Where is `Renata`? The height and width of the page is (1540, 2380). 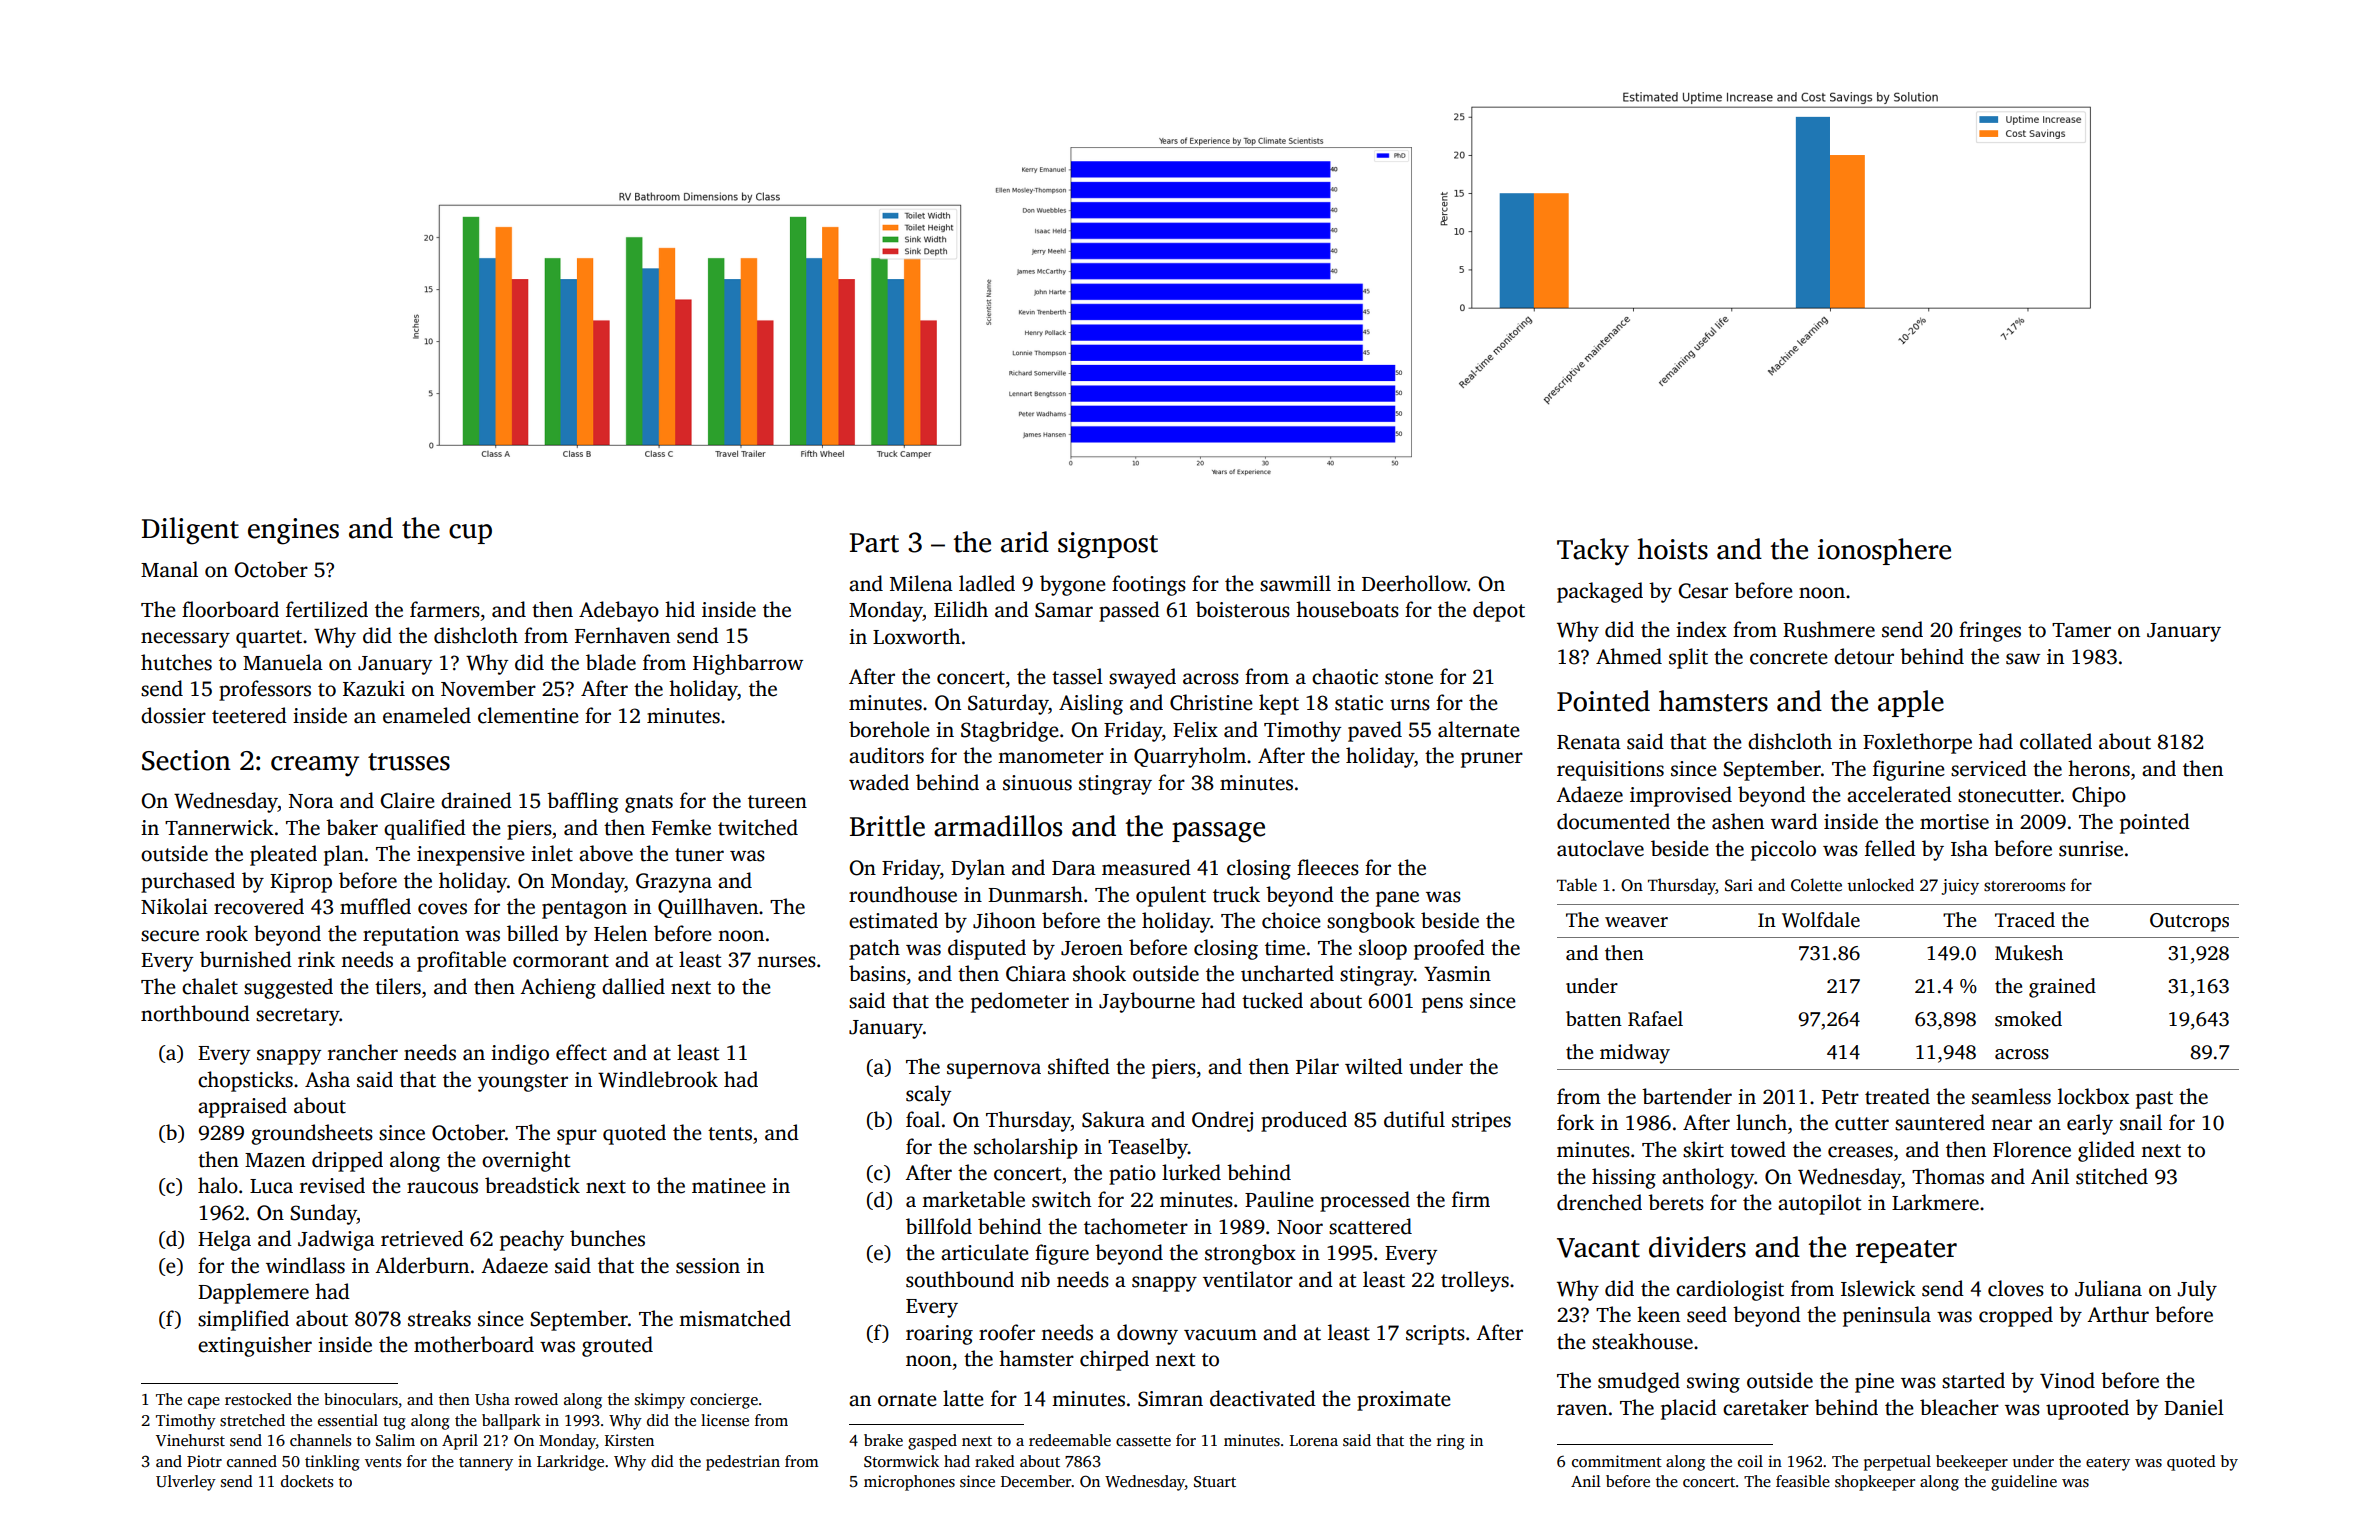 Renata is located at coordinates (1589, 742).
